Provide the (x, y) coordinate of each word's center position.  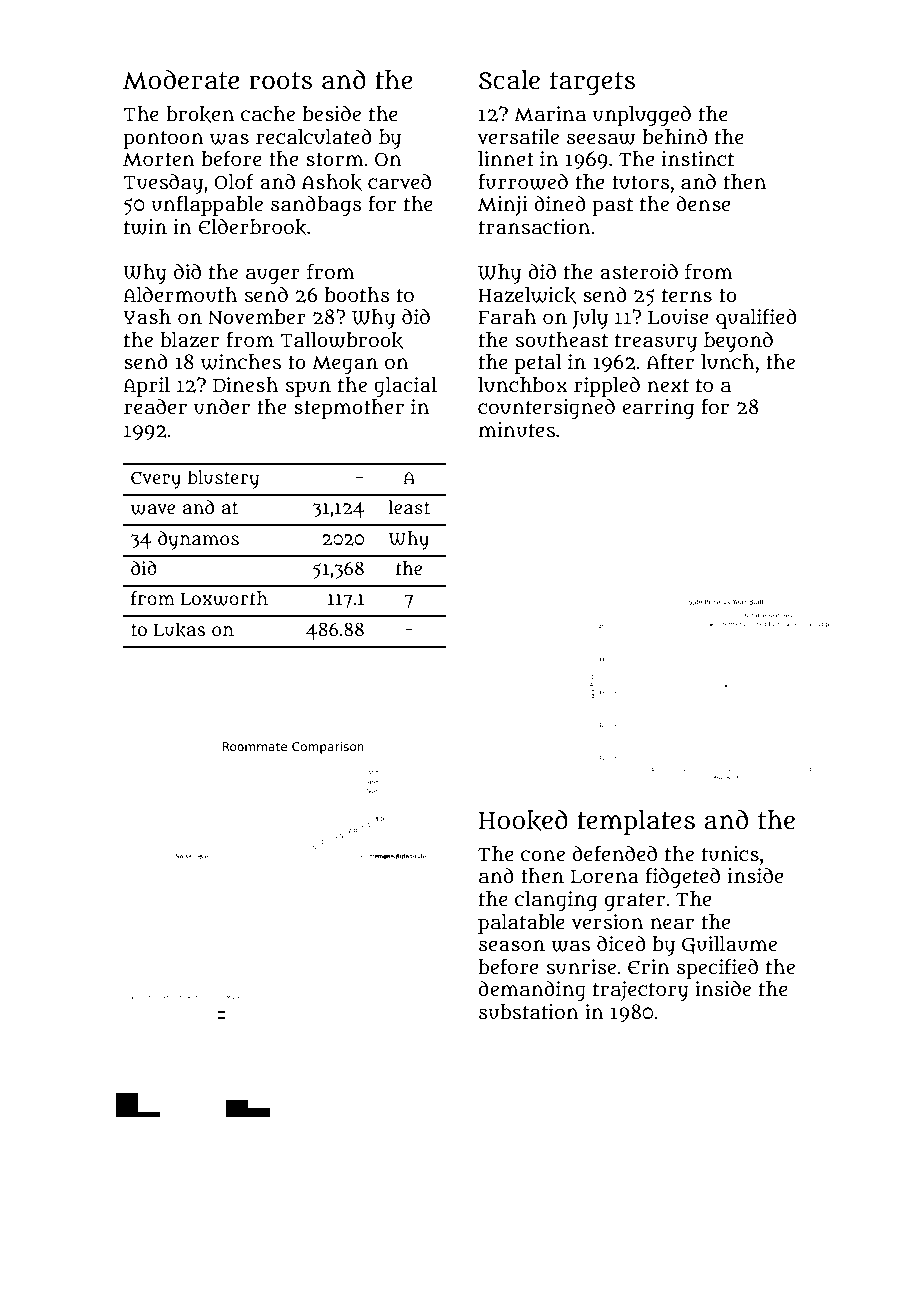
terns (687, 296)
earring (658, 409)
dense (703, 204)
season (512, 946)
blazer (189, 340)
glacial (405, 387)
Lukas (179, 630)
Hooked (523, 820)
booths (357, 295)
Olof (234, 181)
